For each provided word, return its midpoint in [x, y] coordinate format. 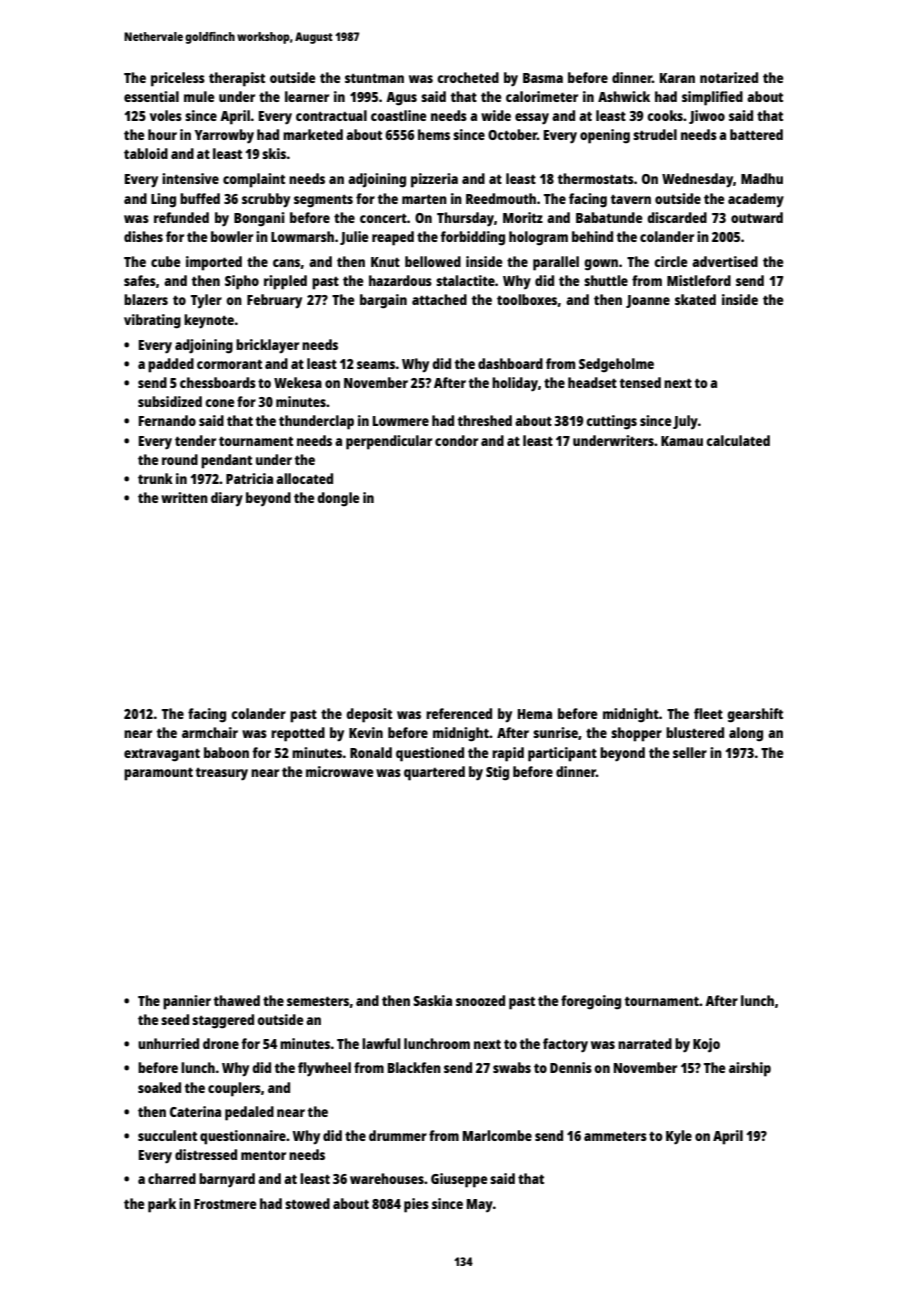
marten [424, 199]
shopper [636, 734]
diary [227, 499]
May [480, 1205]
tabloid [146, 153]
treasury [222, 774]
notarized [729, 77]
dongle [338, 499]
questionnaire [243, 1137]
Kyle [679, 1137]
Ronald [371, 752]
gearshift [755, 715]
